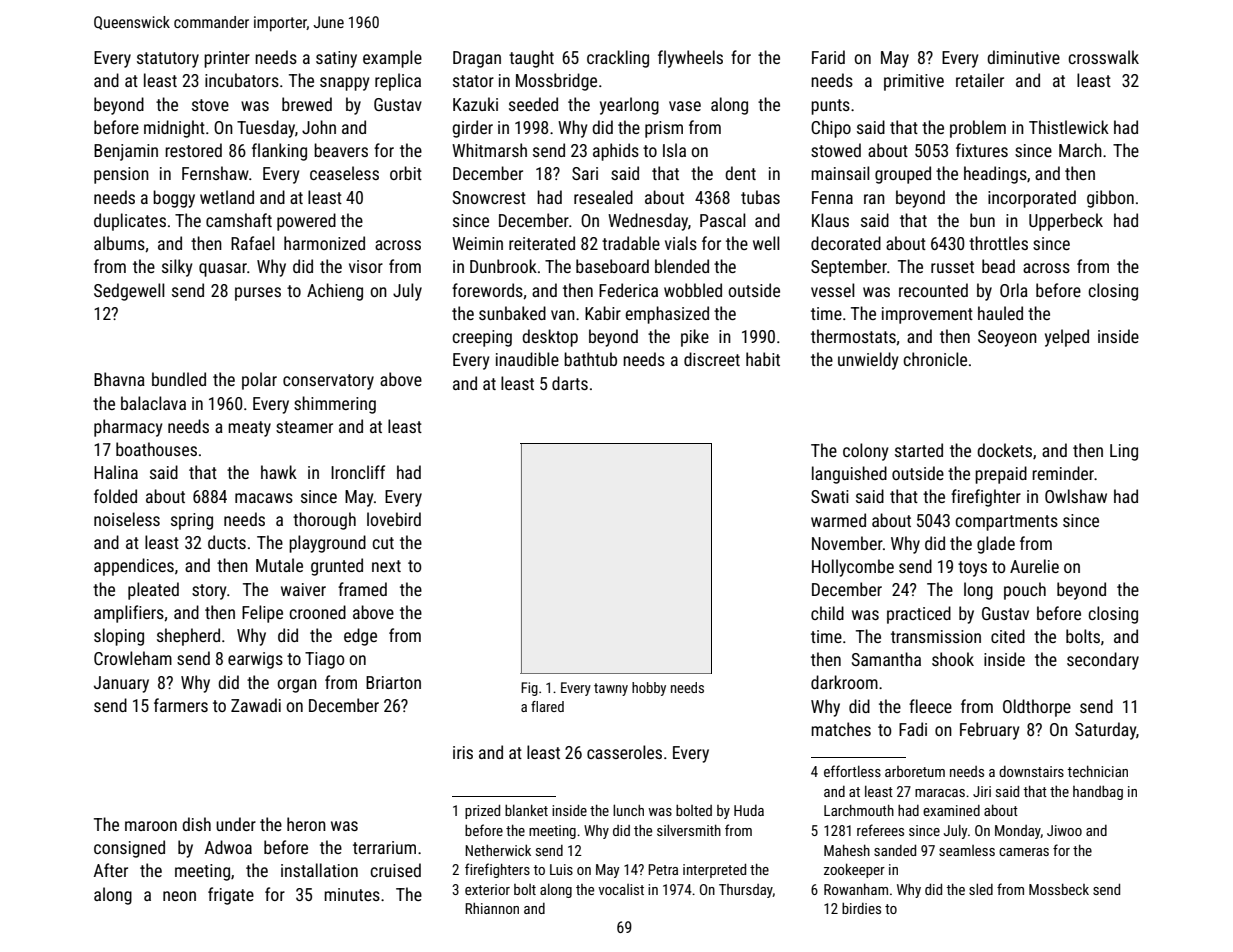 This screenshot has width=1233, height=952. What do you see at coordinates (830, 496) in the screenshot?
I see `Swati` at bounding box center [830, 496].
